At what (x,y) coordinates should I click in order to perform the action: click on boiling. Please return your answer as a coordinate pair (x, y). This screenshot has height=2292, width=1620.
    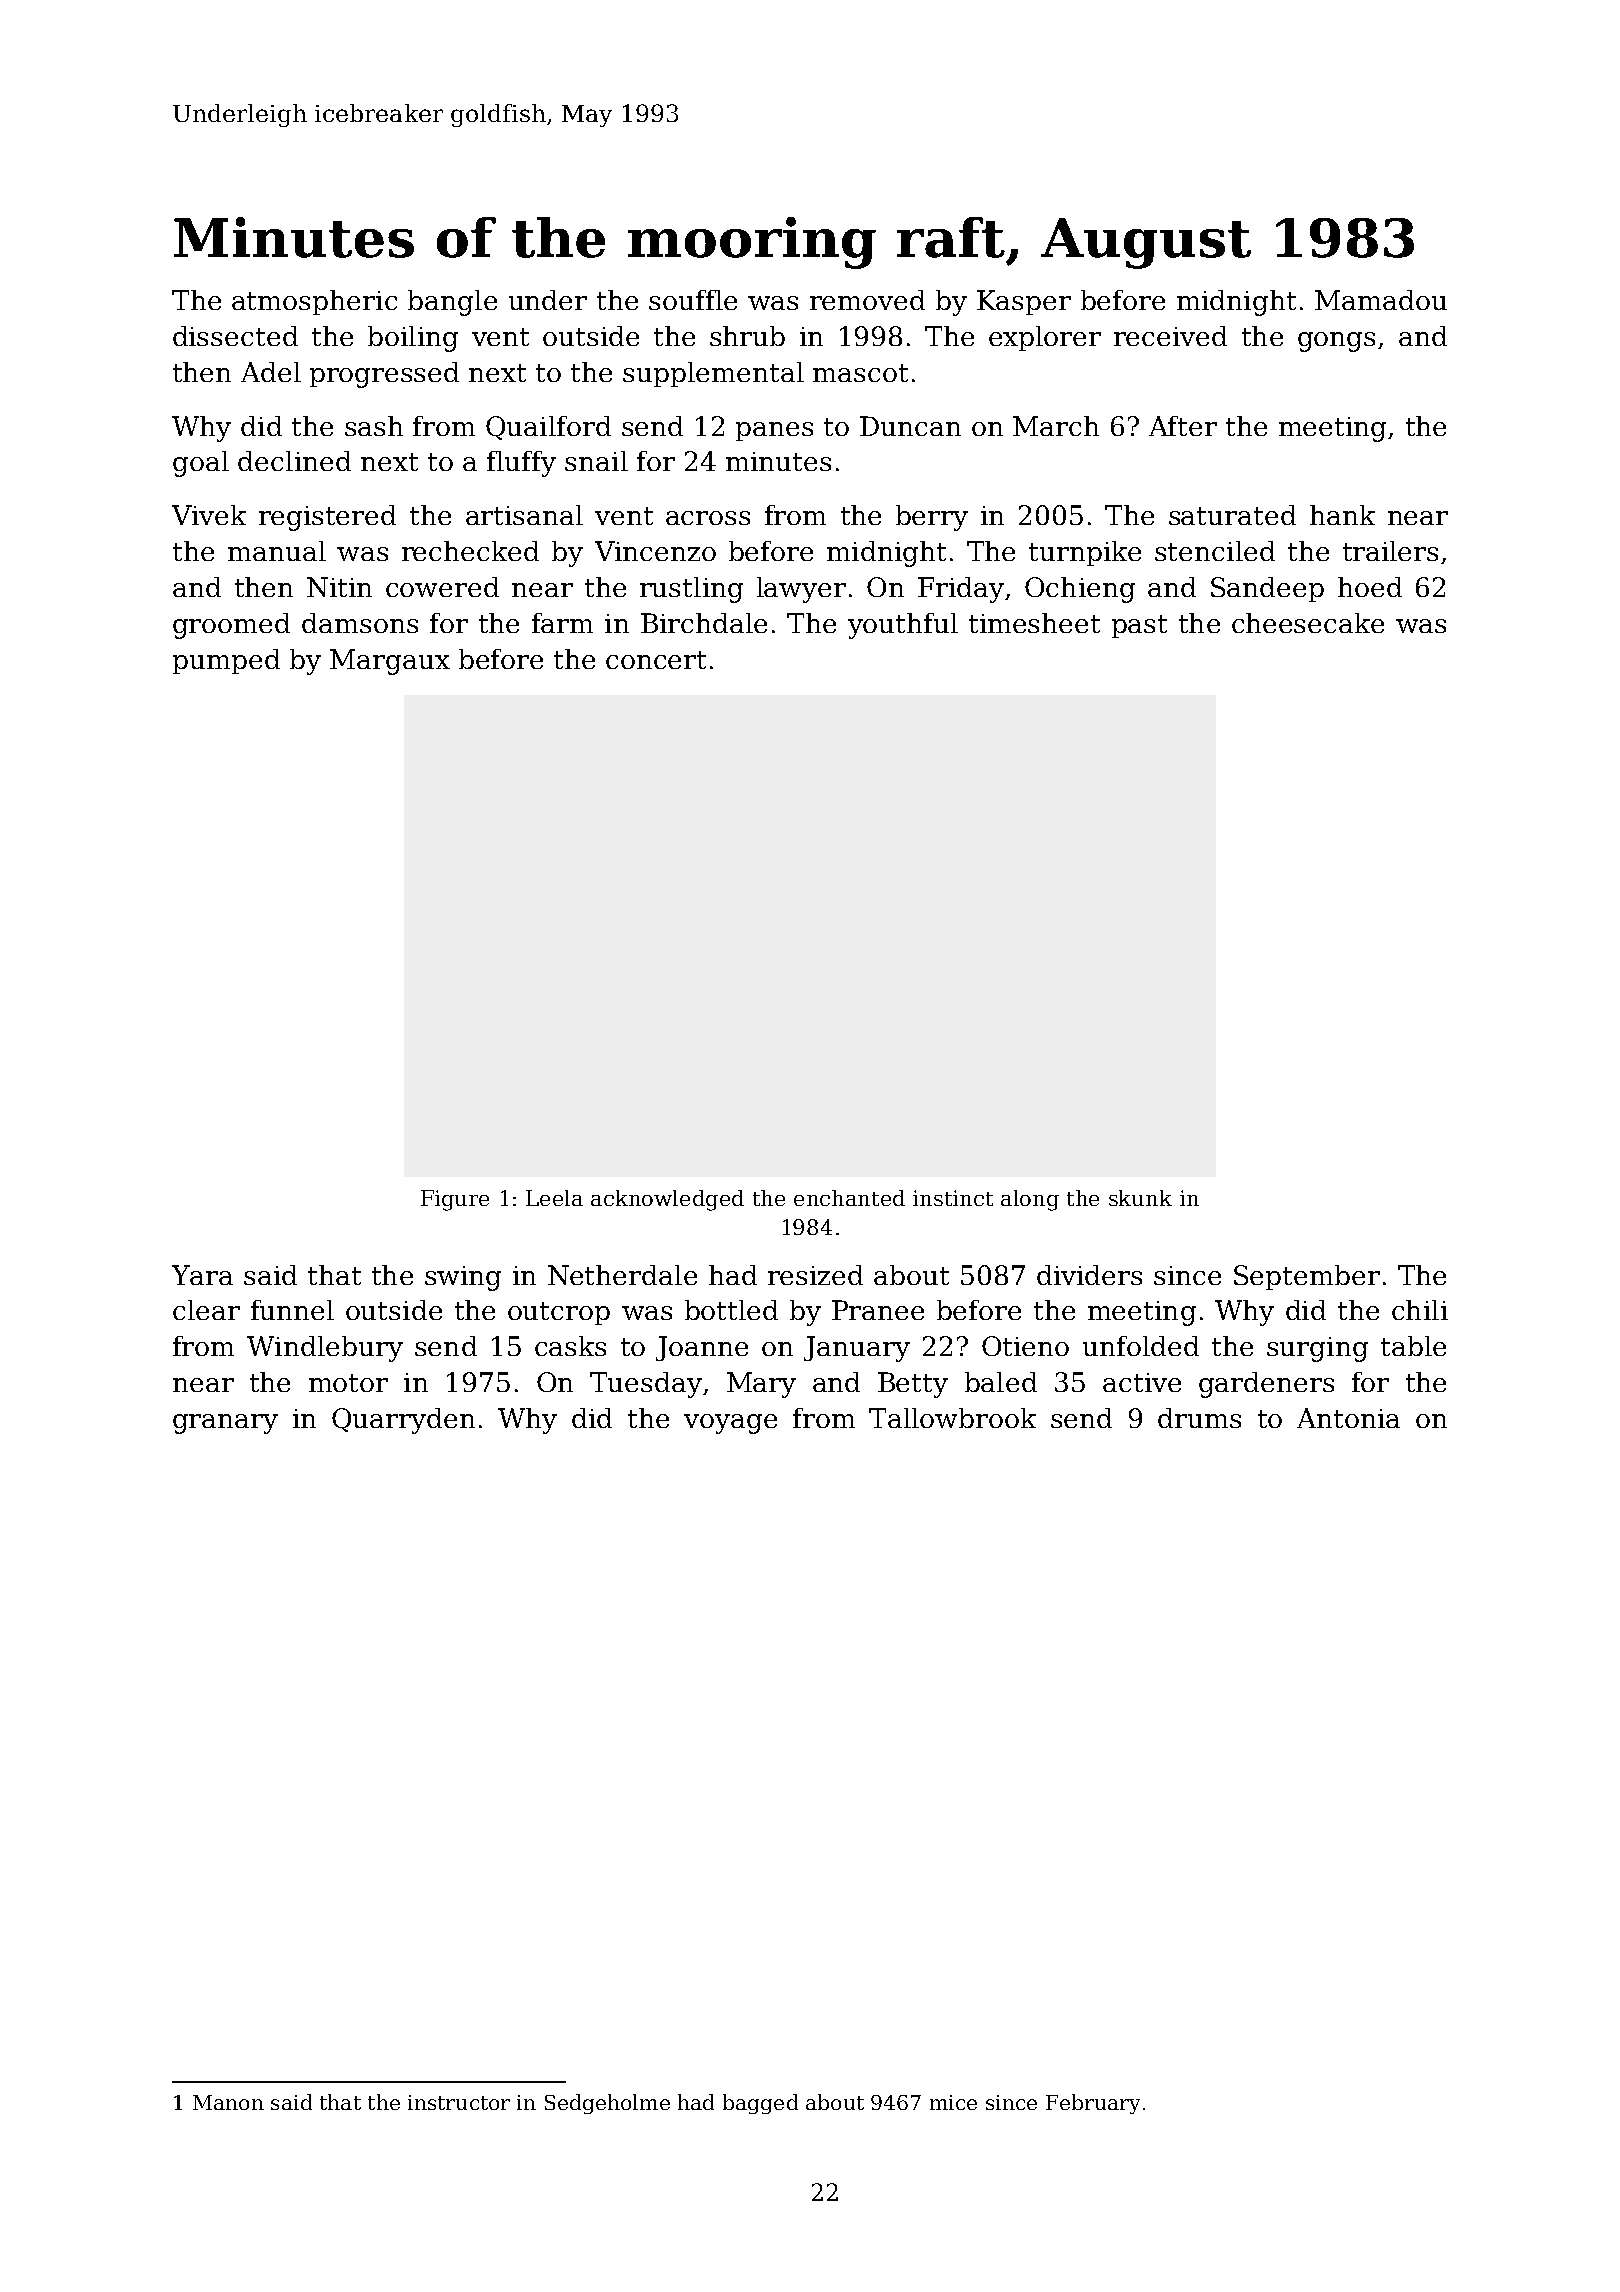
    Looking at the image, I should click on (413, 339).
